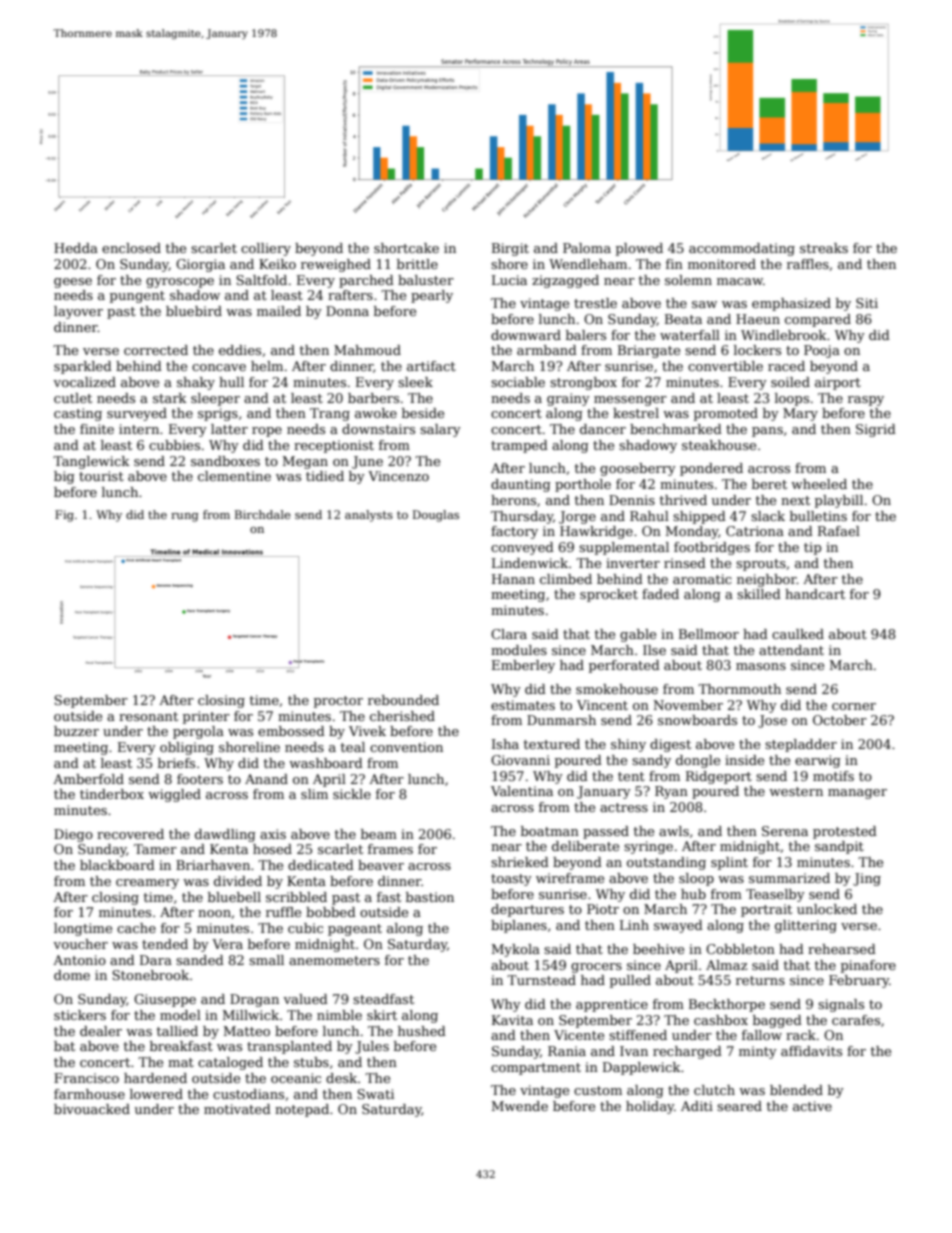 The height and width of the screenshot is (1233, 952). Describe the element at coordinates (147, 884) in the screenshot. I see `creamery` at that location.
